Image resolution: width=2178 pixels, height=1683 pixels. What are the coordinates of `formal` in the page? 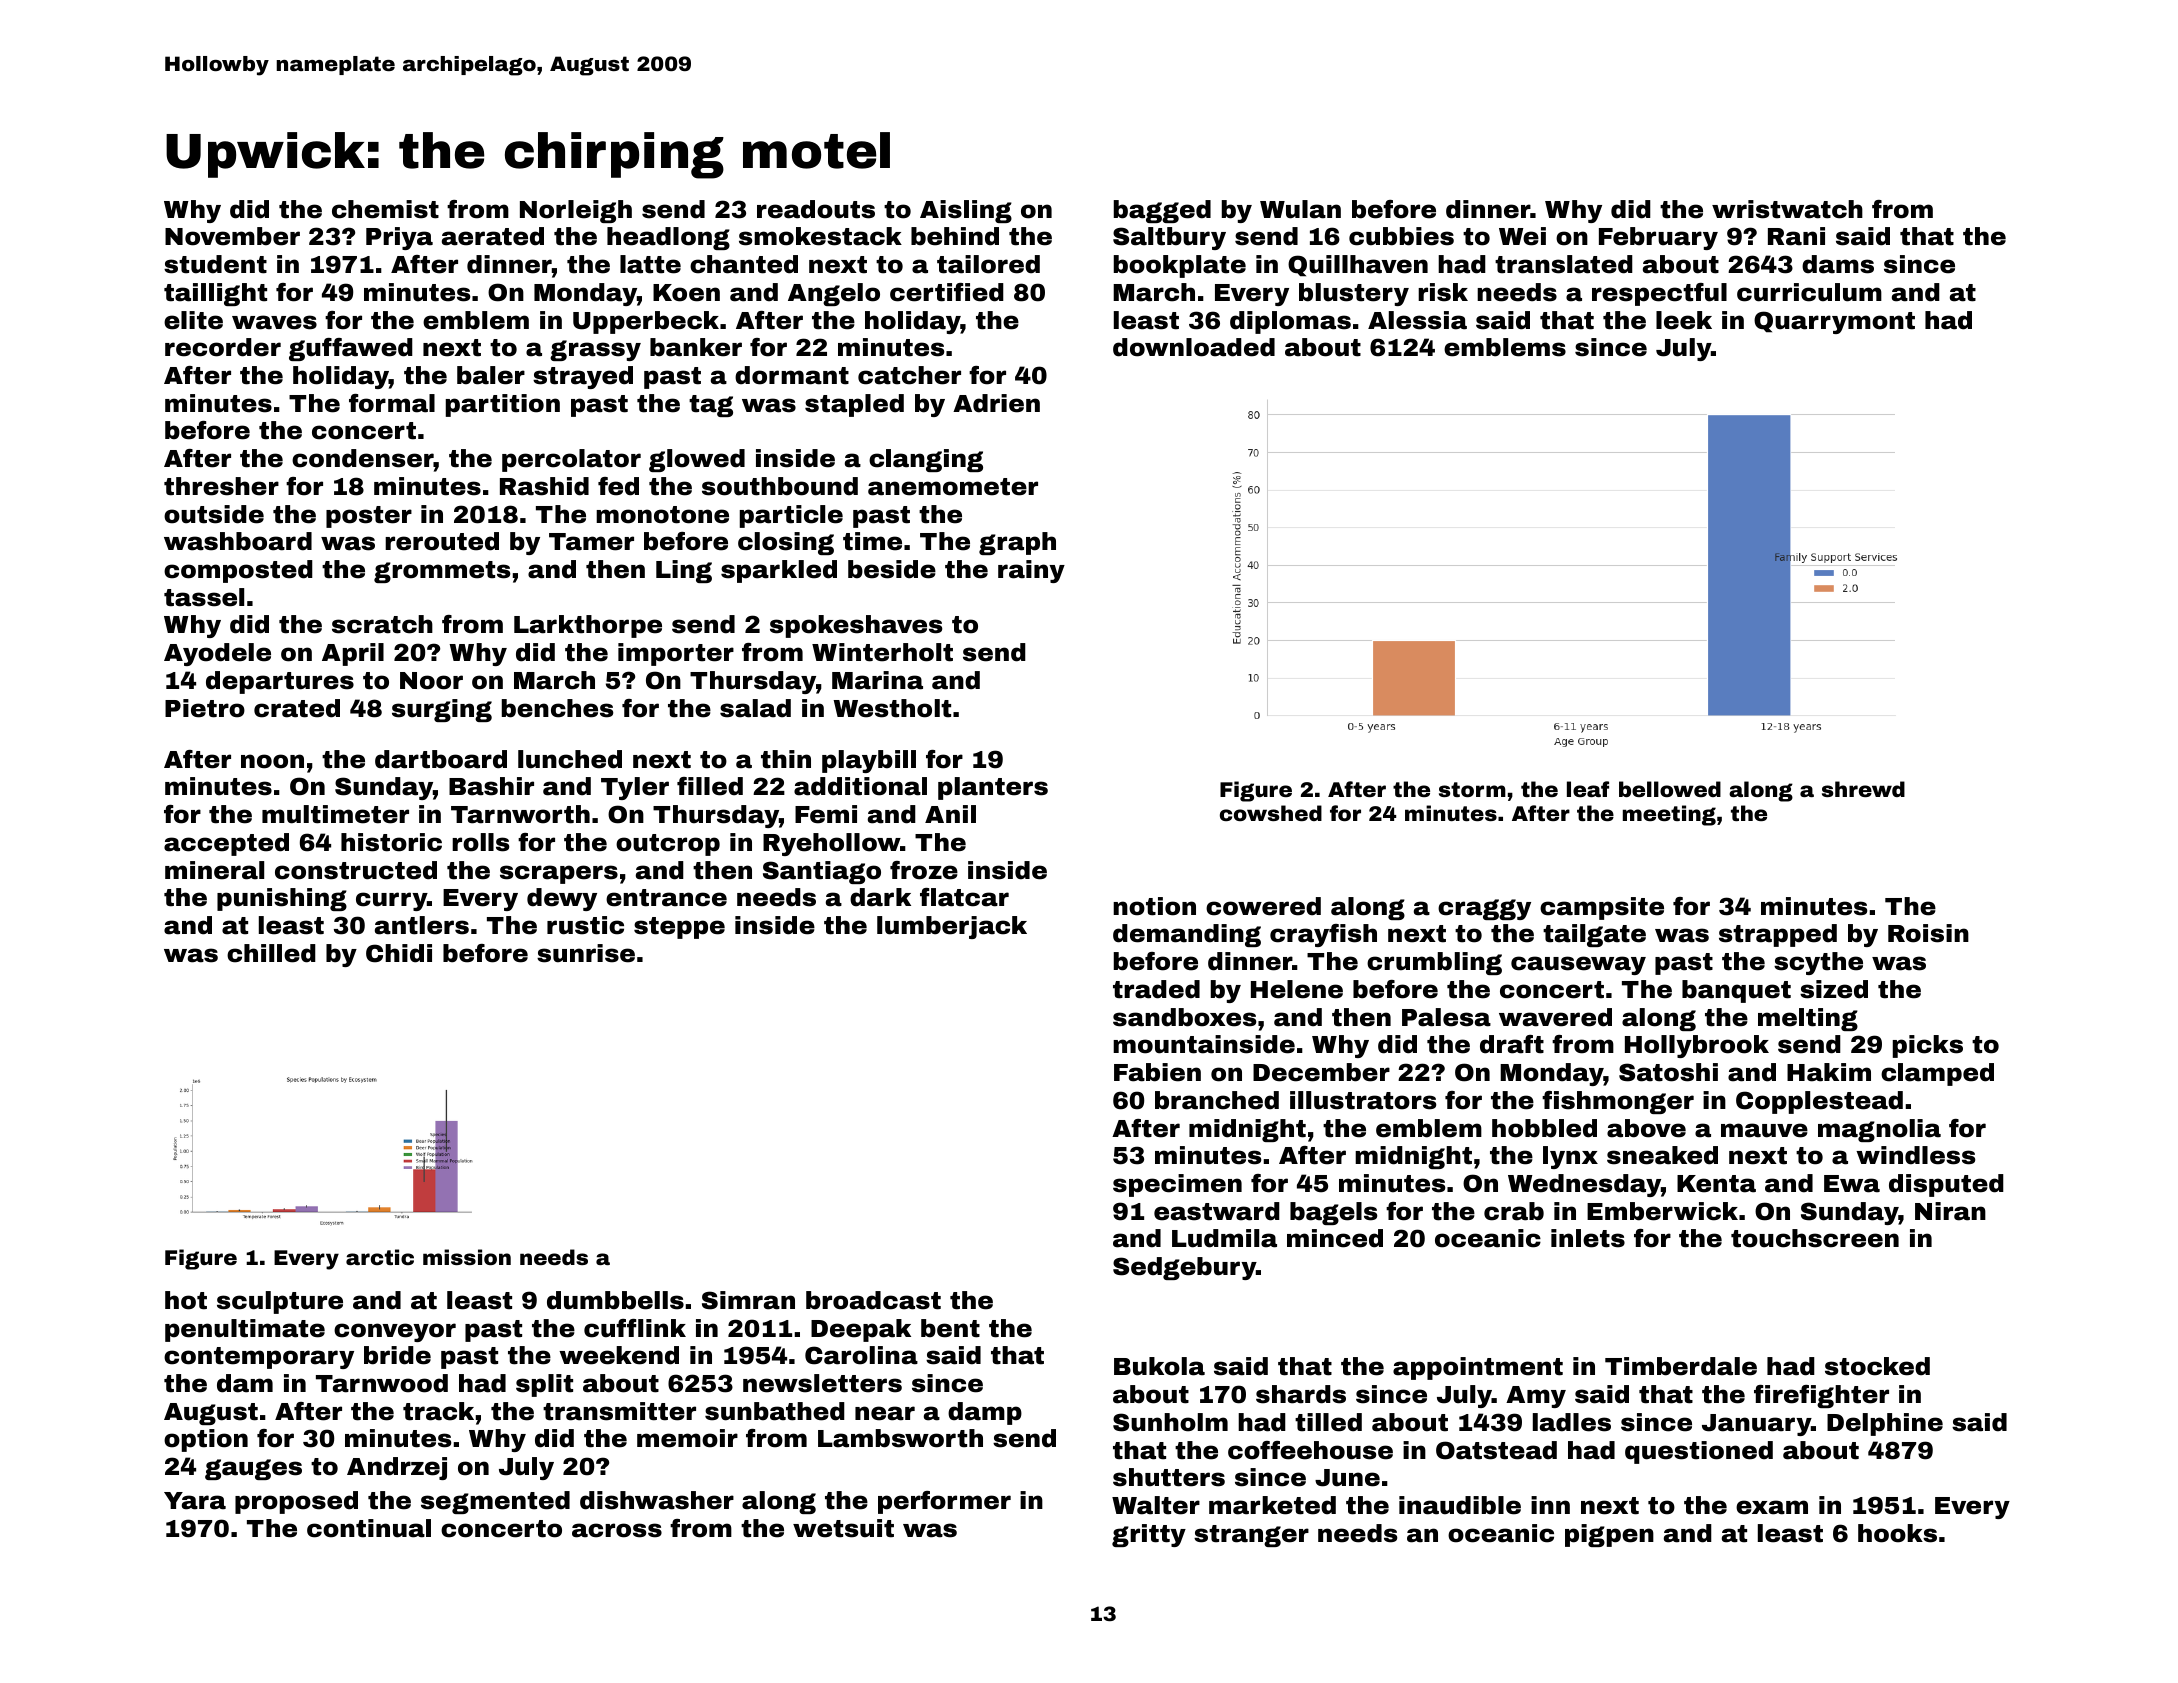 It's located at (392, 403).
